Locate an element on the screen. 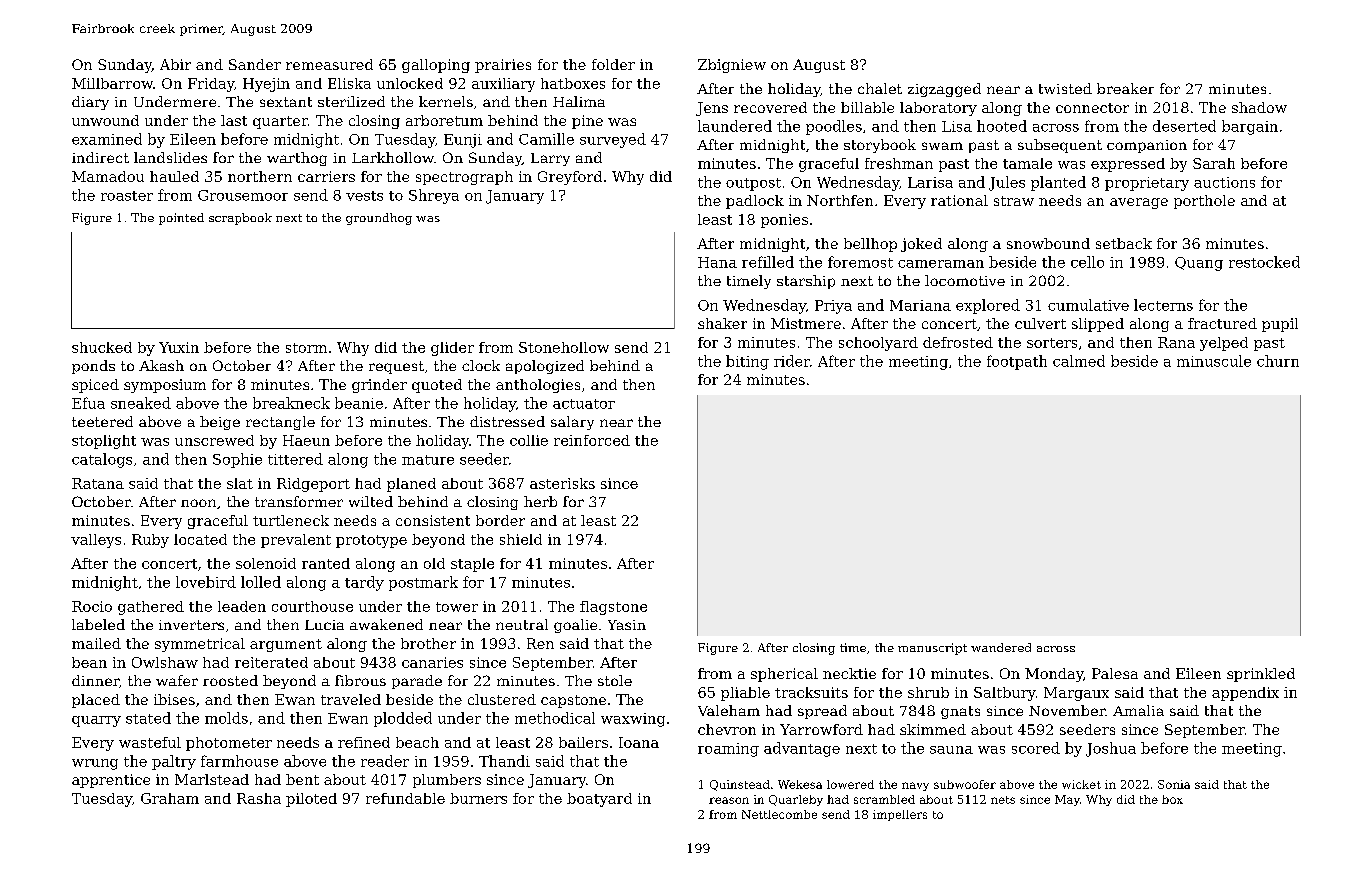 The image size is (1372, 887). placed is located at coordinates (96, 701).
